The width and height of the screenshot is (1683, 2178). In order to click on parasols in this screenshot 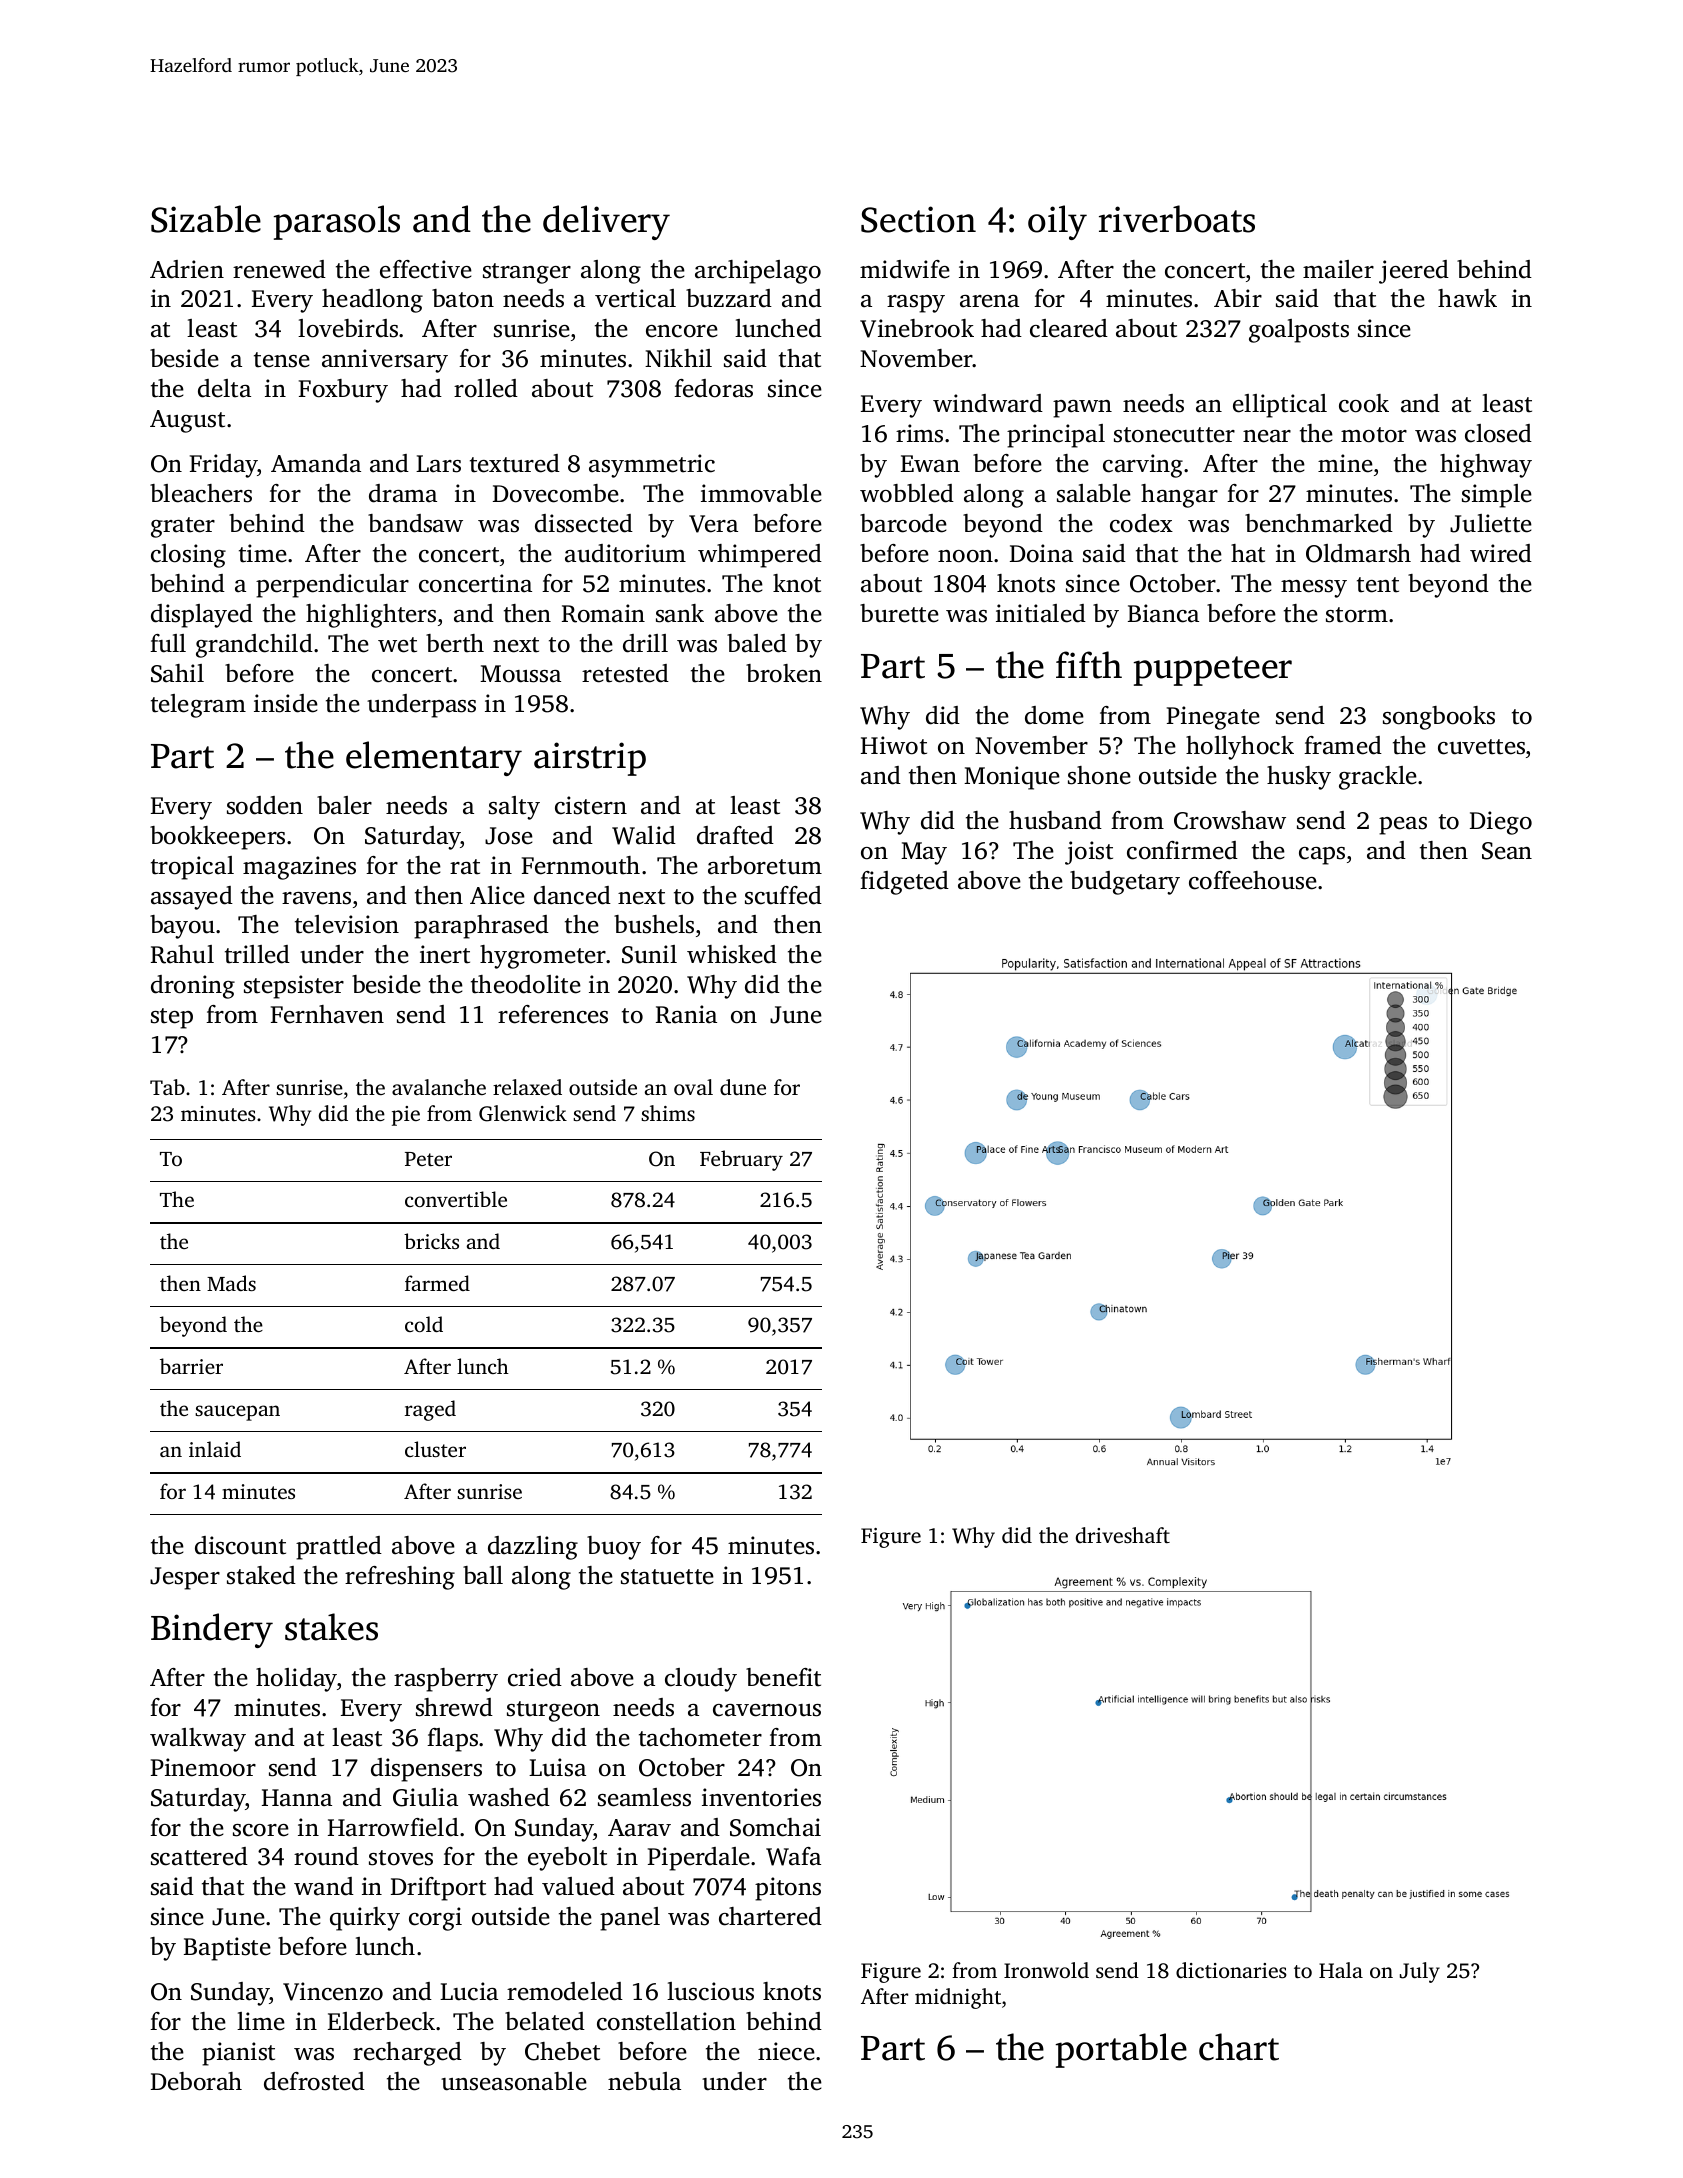, I will do `click(337, 222)`.
